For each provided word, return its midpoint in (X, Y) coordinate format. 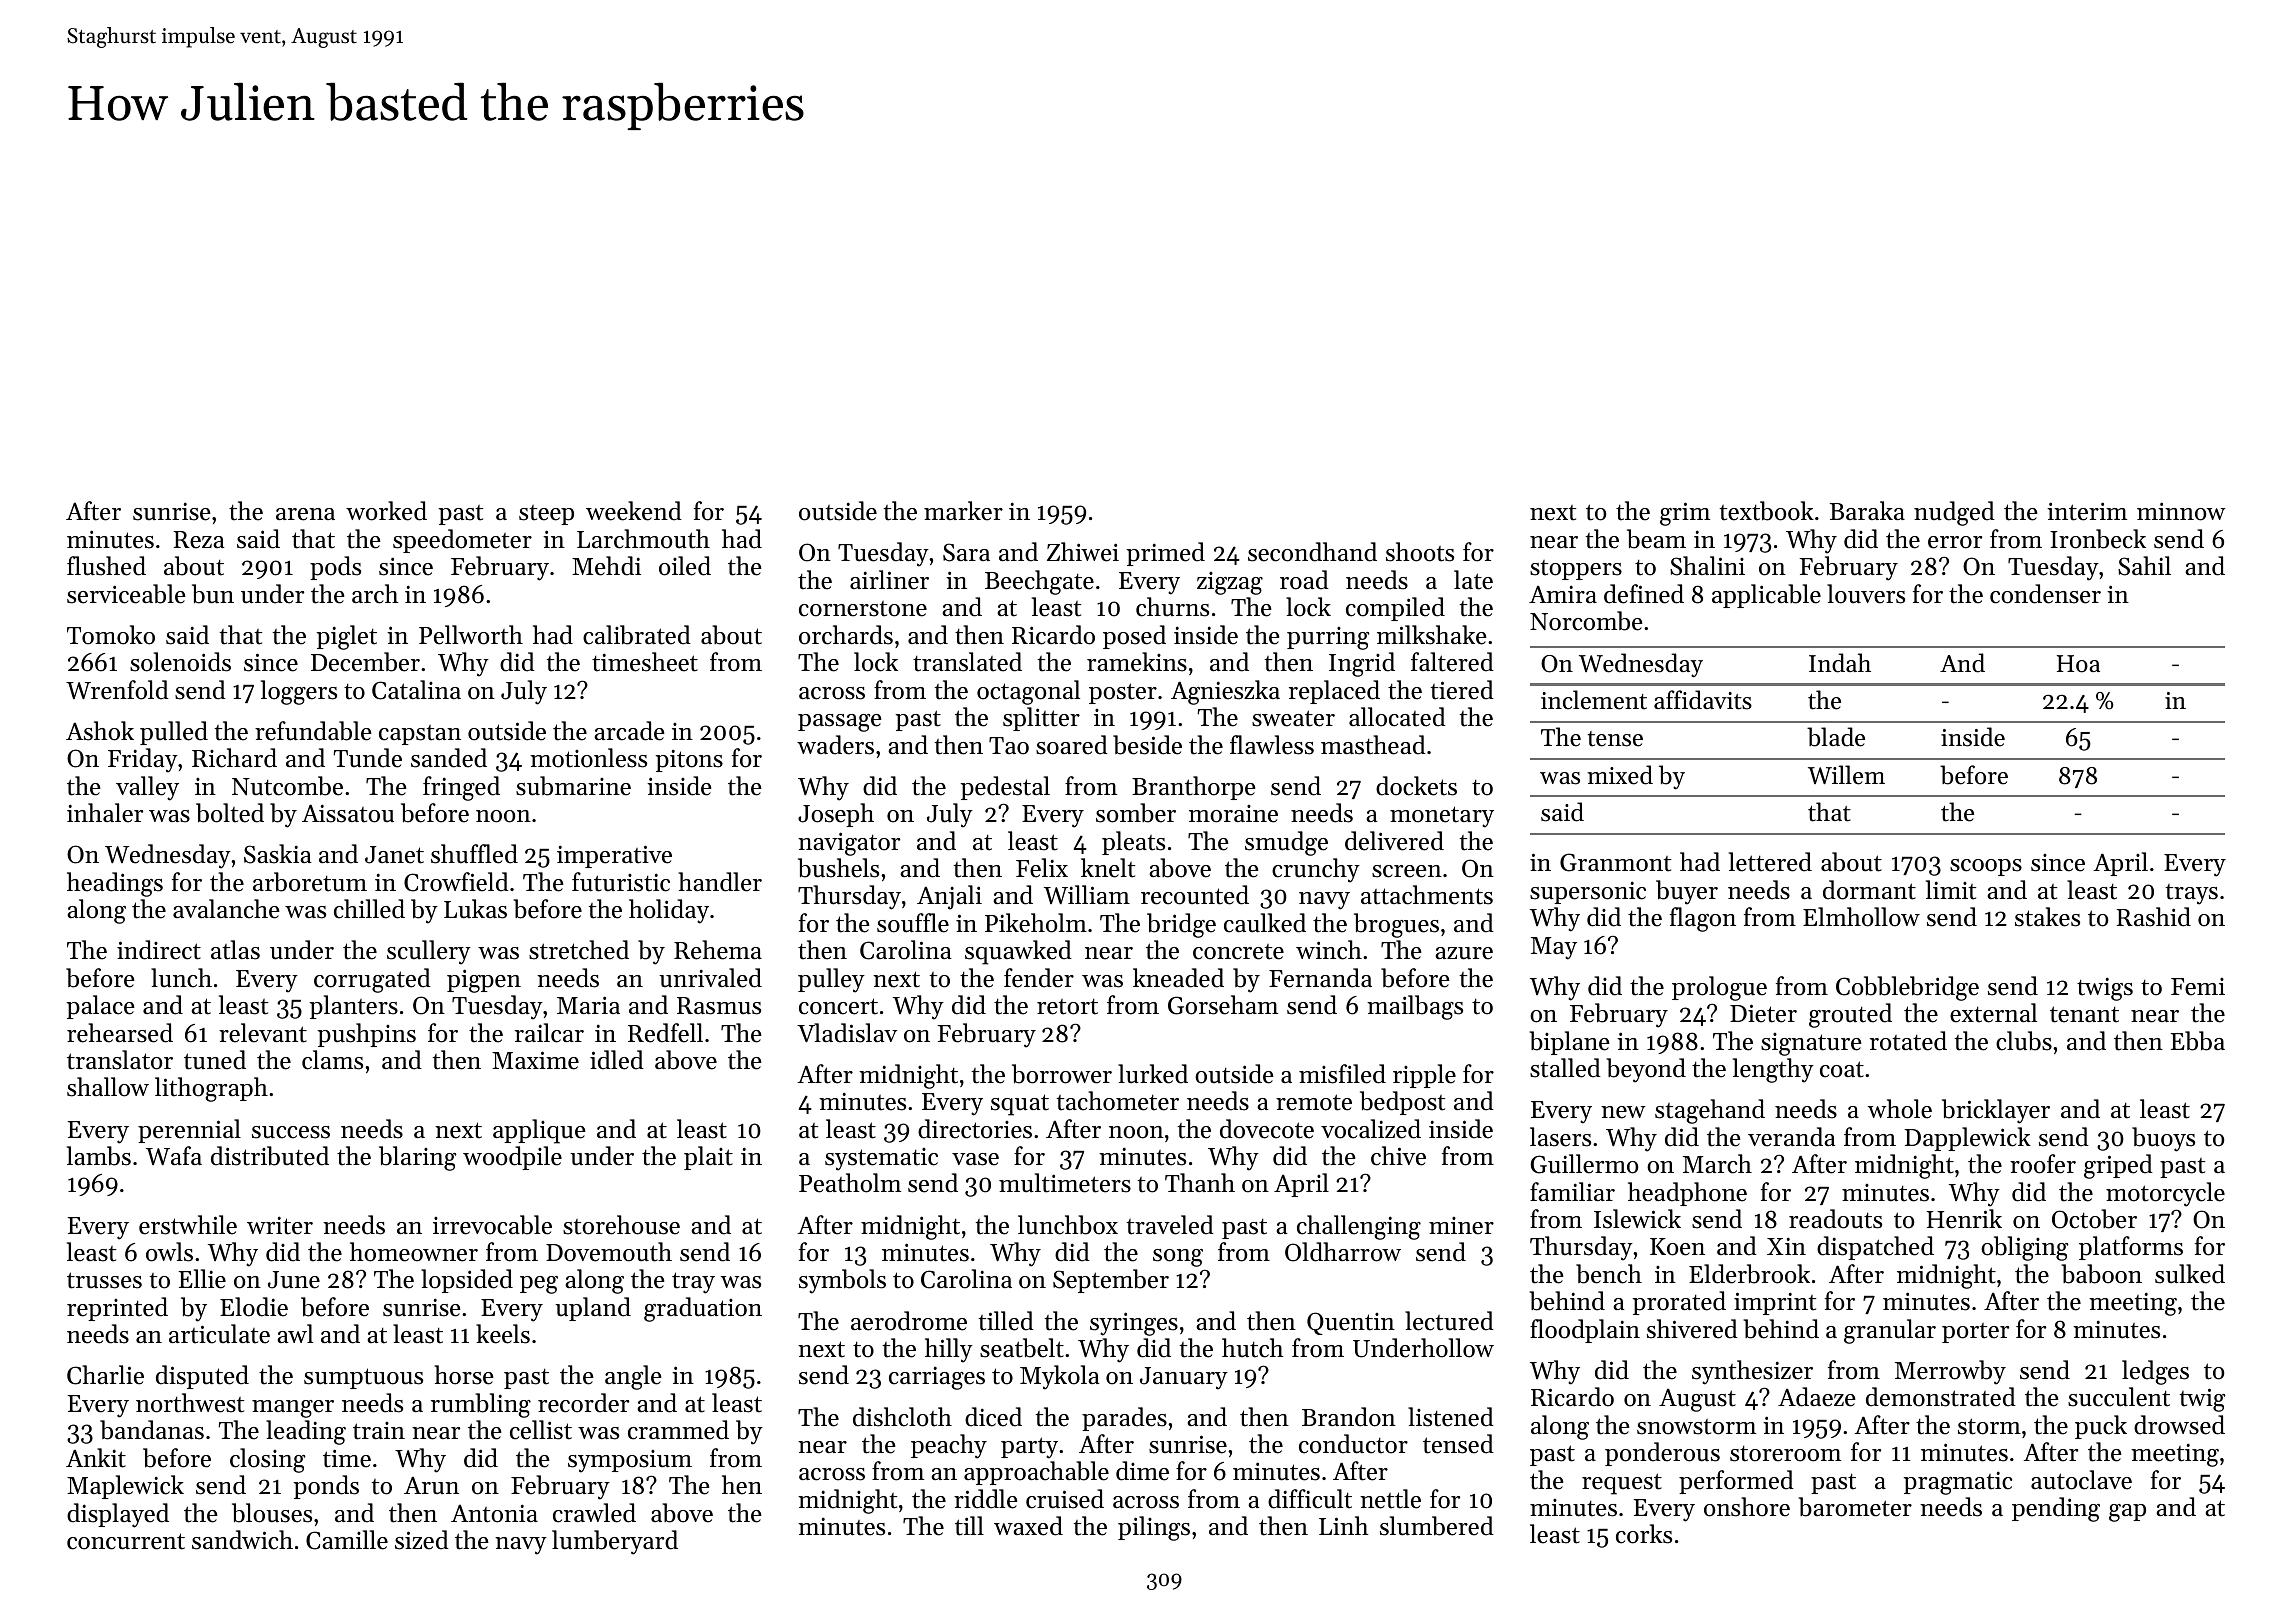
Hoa (2078, 664)
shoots (1420, 552)
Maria (588, 1005)
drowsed (2179, 1425)
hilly (949, 1350)
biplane (1569, 1043)
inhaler (105, 813)
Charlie (105, 1375)
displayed (118, 1515)
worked (386, 511)
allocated (1397, 717)
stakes (2047, 917)
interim (2087, 511)
